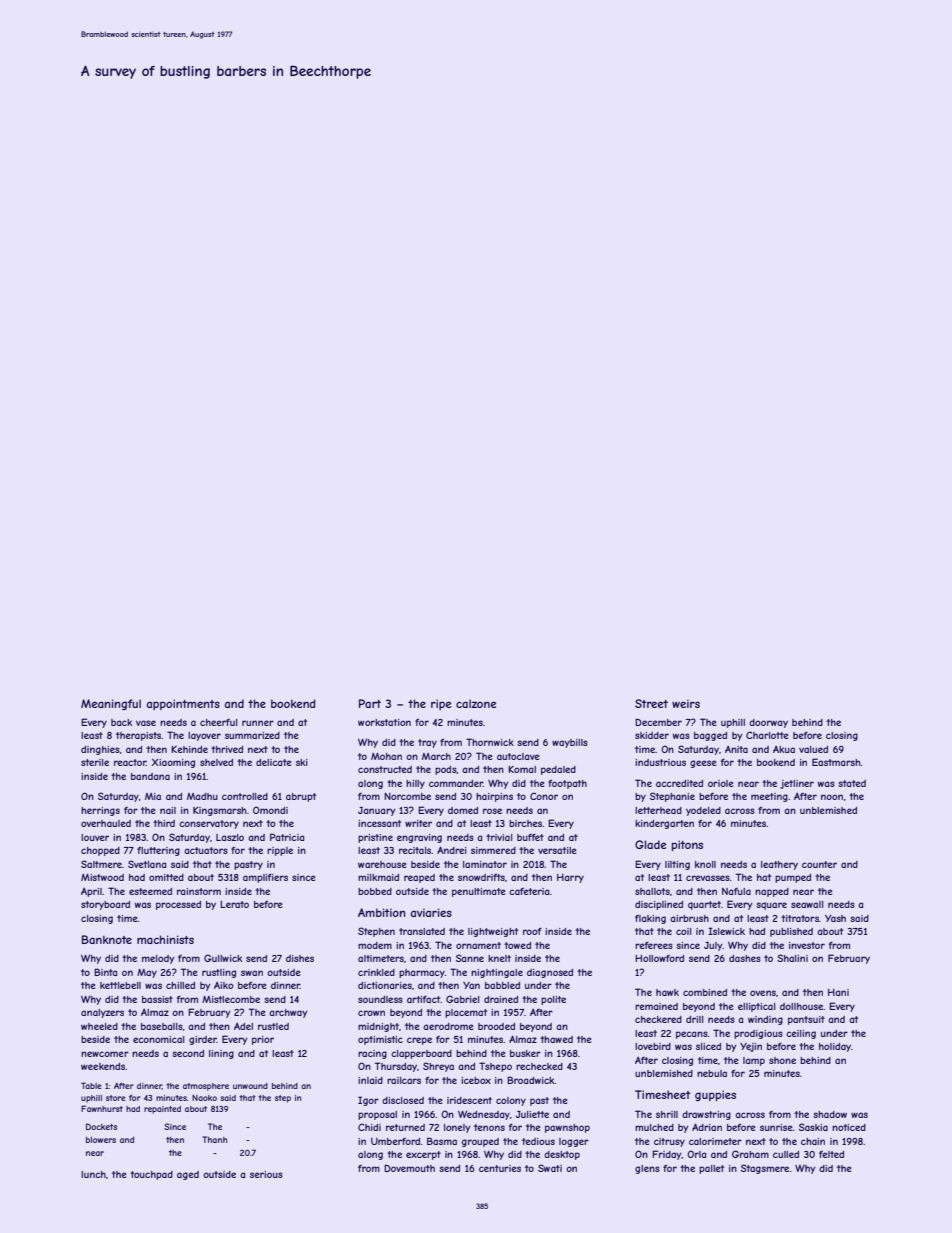 The width and height of the screenshot is (952, 1233). I want to click on Yan, so click(471, 985).
